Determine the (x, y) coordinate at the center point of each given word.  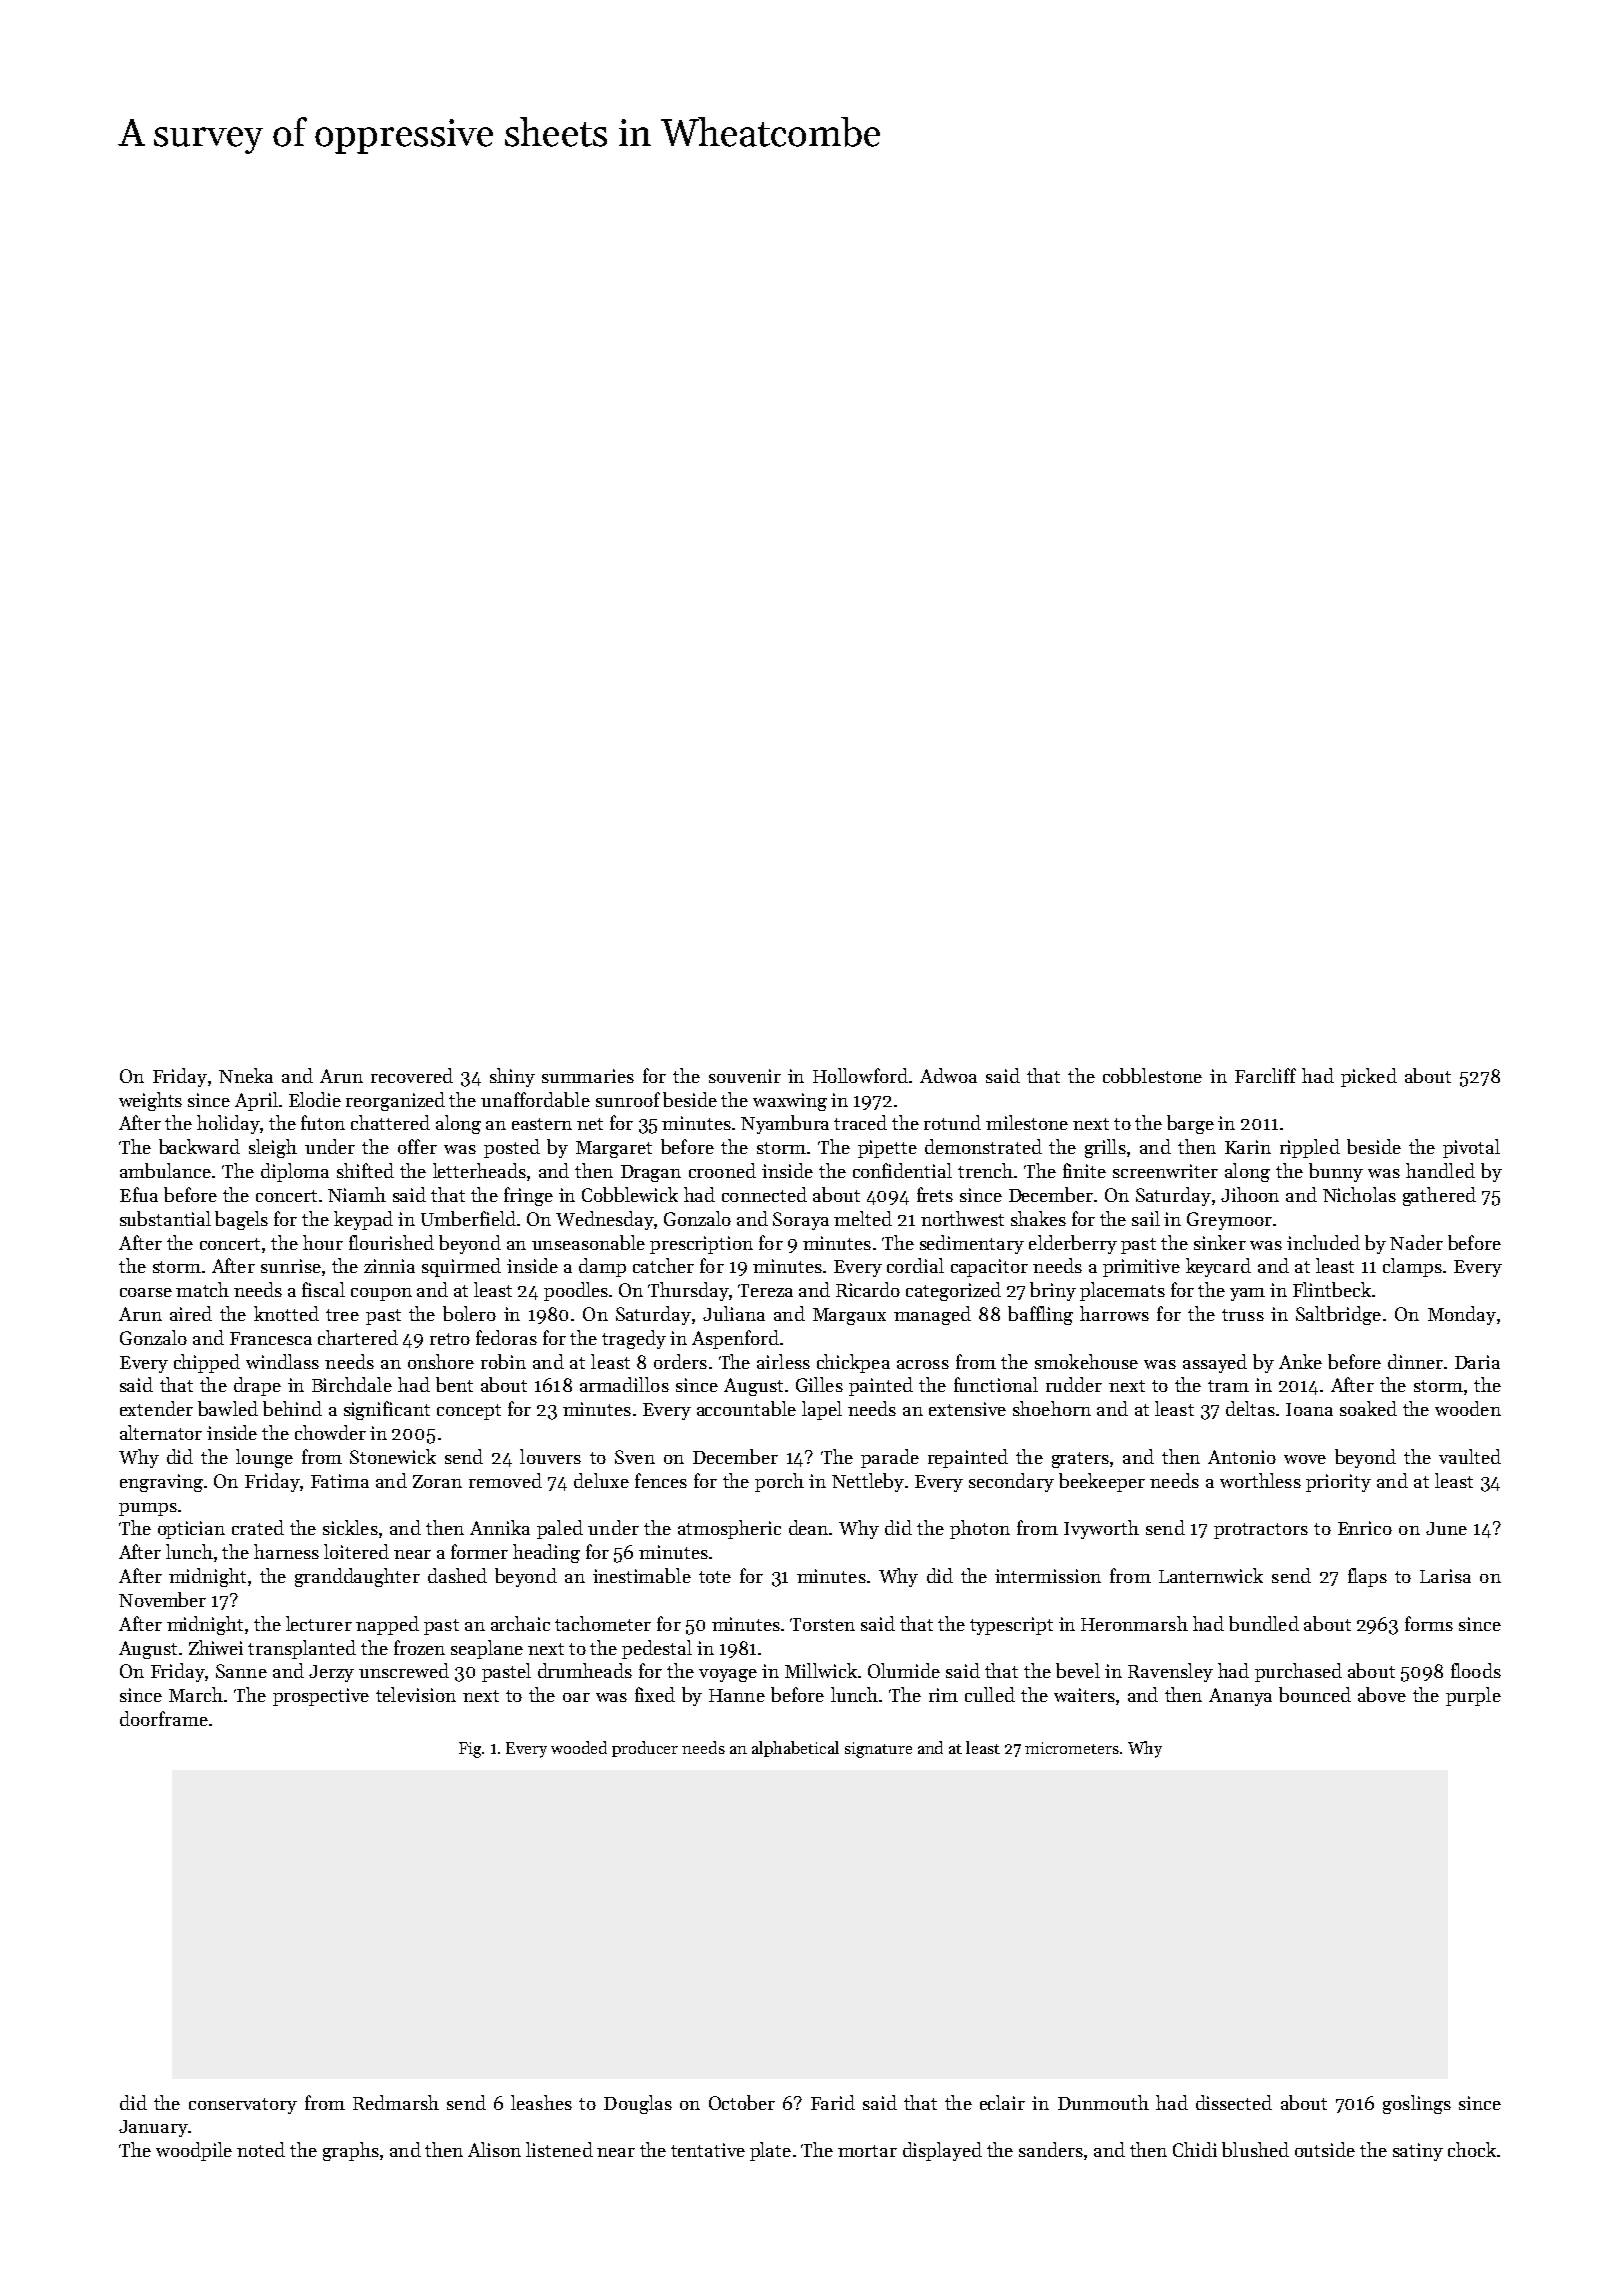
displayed (942, 2151)
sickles (350, 1527)
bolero (469, 1313)
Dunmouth (1103, 2102)
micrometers (1072, 1748)
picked (1369, 1077)
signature (878, 1750)
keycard (1218, 1267)
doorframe (164, 1718)
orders (680, 1361)
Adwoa (948, 1075)
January (153, 2128)
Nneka (246, 1075)
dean (808, 1527)
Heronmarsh (1134, 1623)
